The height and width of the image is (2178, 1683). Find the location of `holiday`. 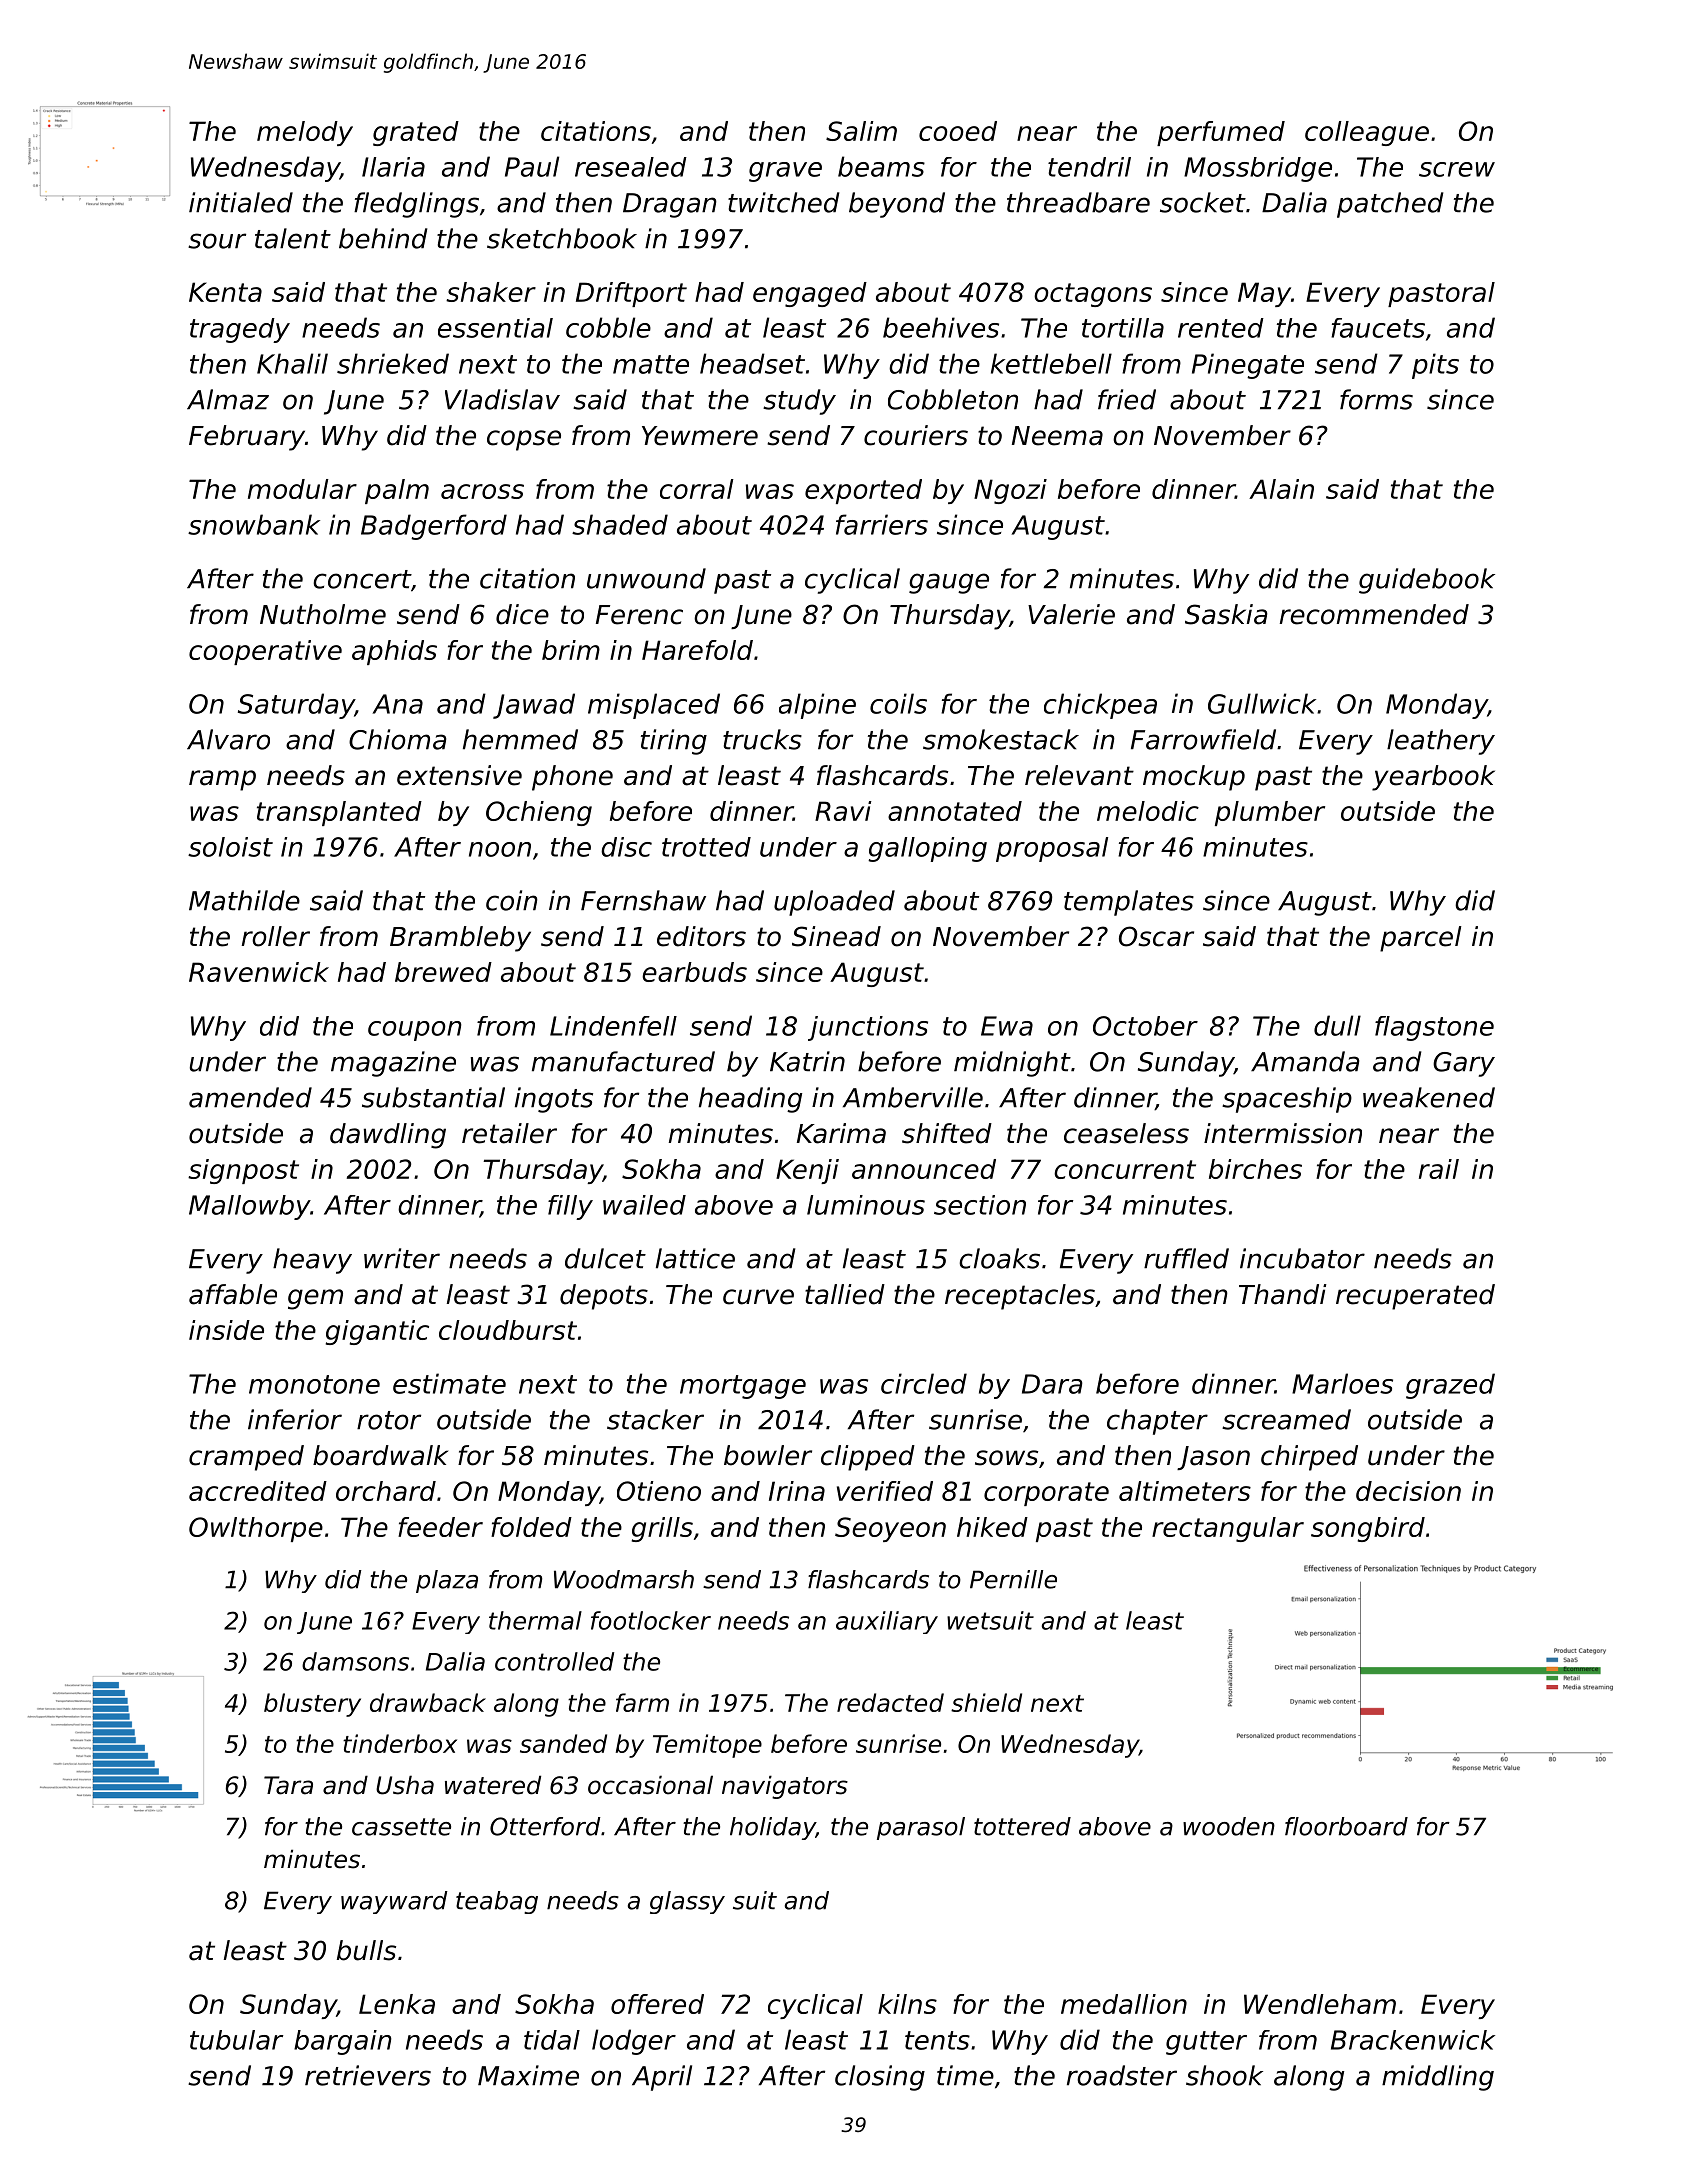

holiday is located at coordinates (773, 1828).
